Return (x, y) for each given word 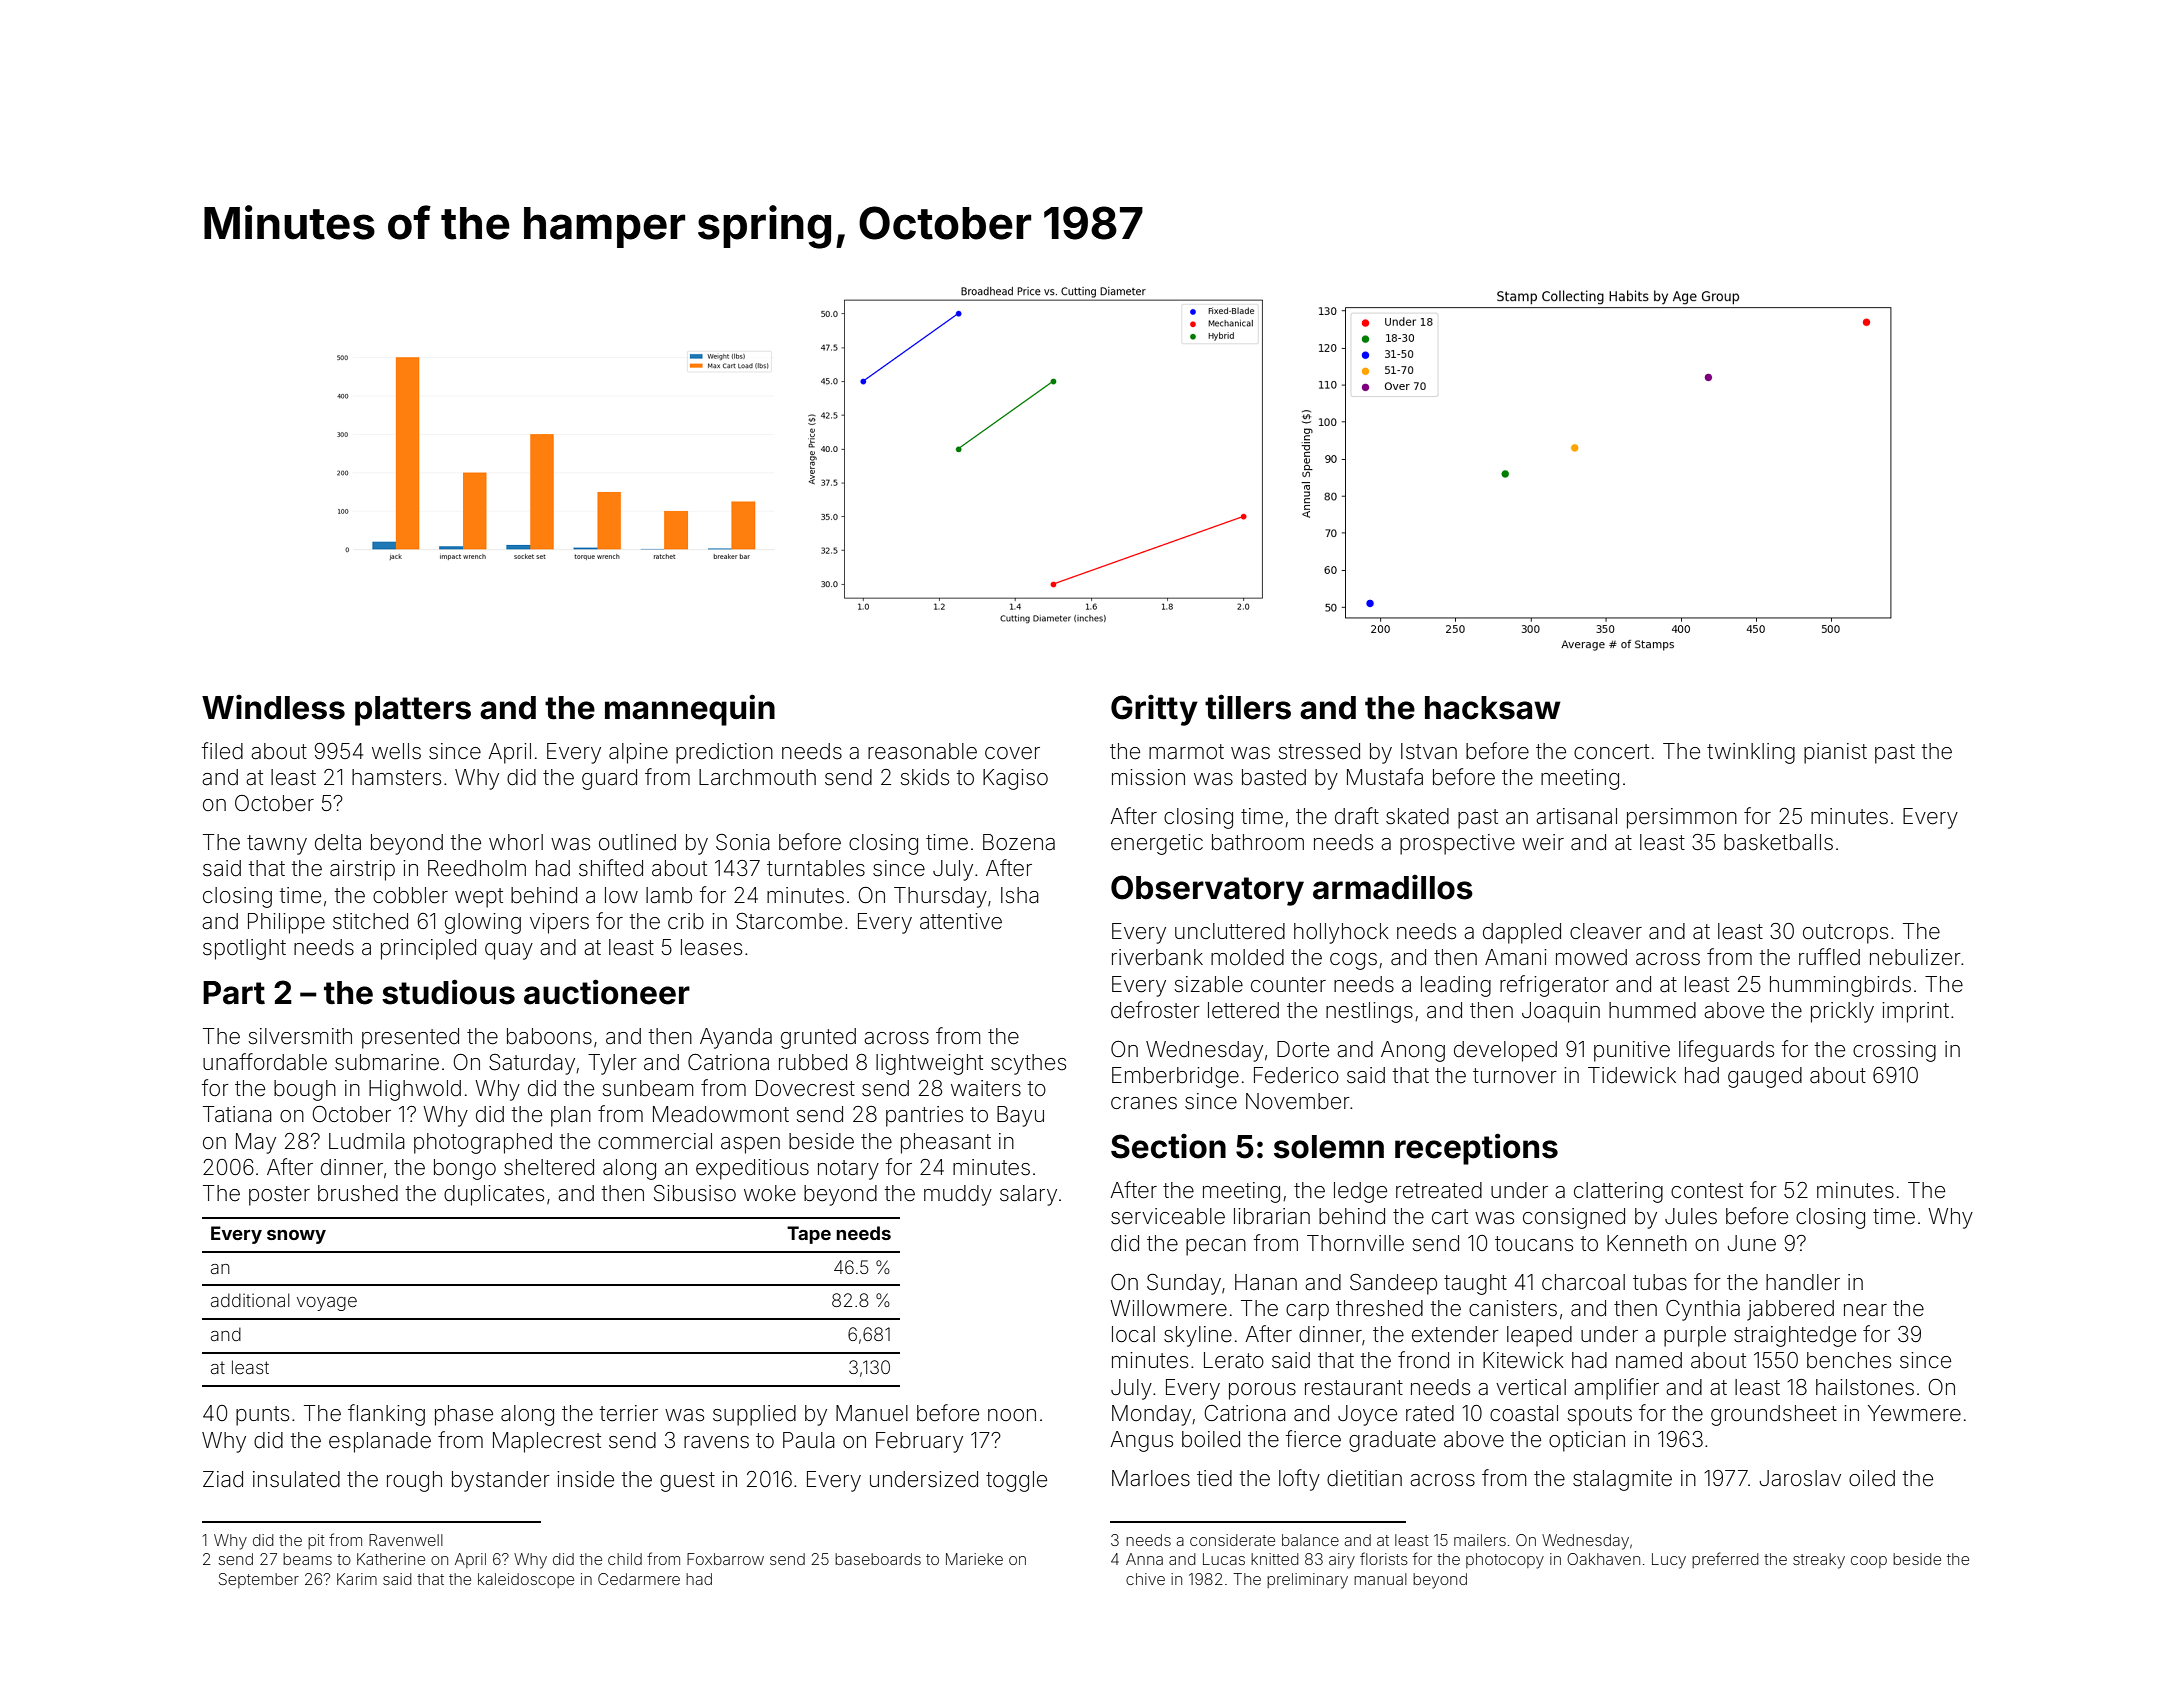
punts (262, 1416)
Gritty (1154, 710)
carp (1307, 1312)
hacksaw (1493, 708)
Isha (1020, 895)
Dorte (1303, 1049)
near (1865, 1310)
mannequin (690, 710)
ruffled (1829, 957)
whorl (516, 842)
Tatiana (237, 1114)
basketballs (1778, 842)
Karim (357, 1579)
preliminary (1307, 1581)
